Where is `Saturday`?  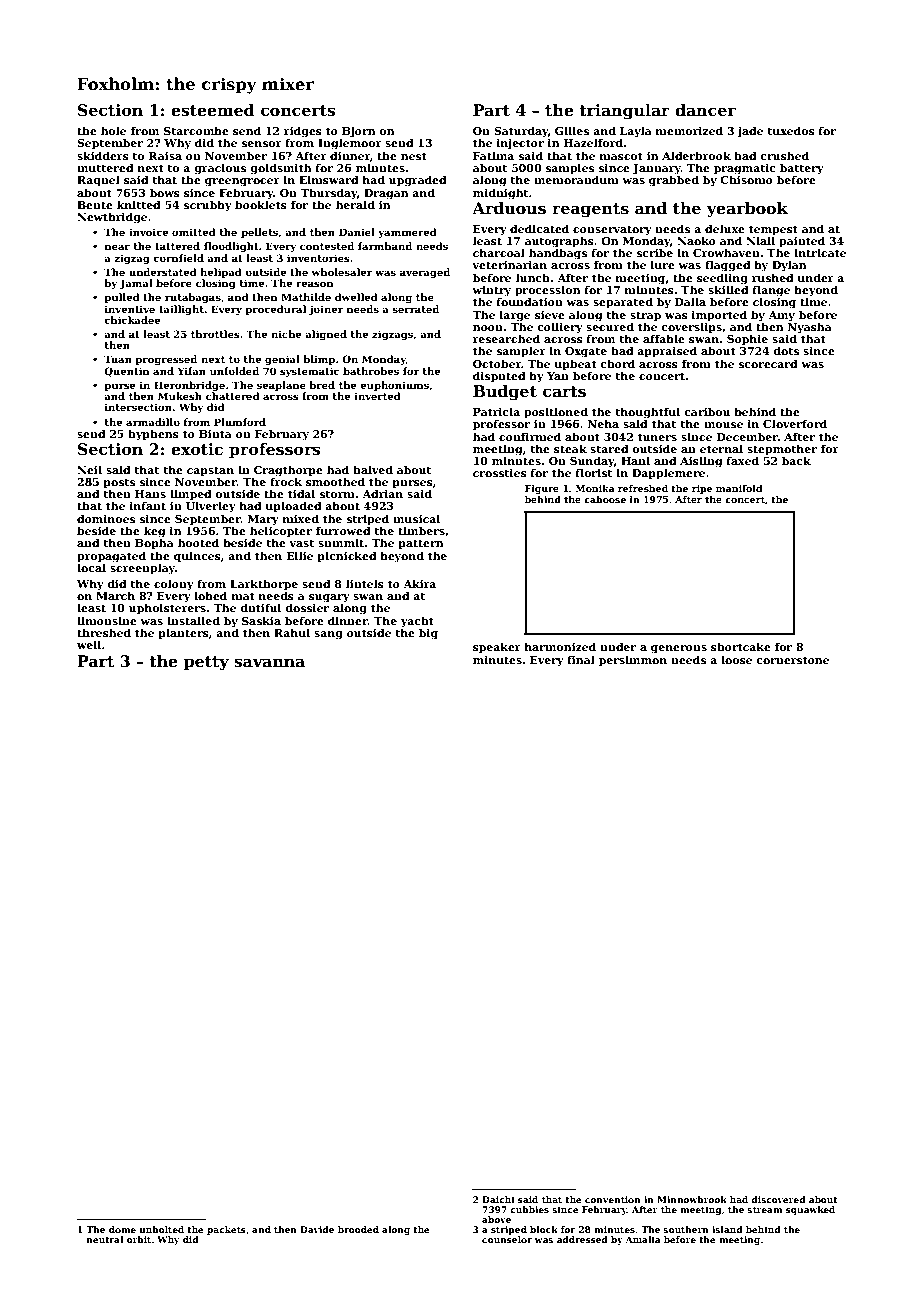
Saturday is located at coordinates (521, 132).
